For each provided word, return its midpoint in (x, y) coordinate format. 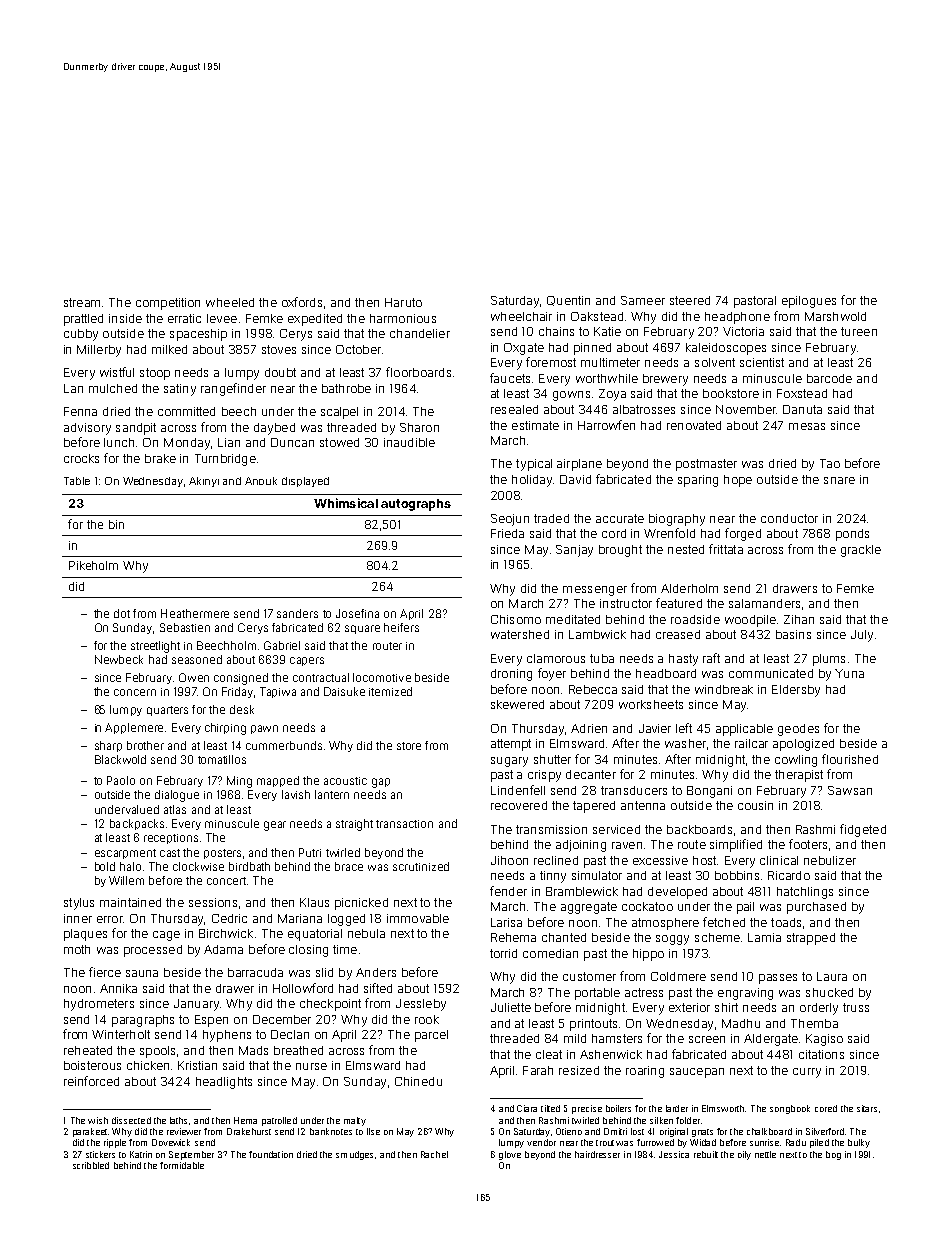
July (862, 636)
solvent (715, 362)
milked (169, 349)
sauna (142, 973)
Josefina (357, 613)
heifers (401, 627)
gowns (571, 396)
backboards (699, 829)
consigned (241, 679)
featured (679, 603)
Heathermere (195, 613)
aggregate (589, 908)
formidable (182, 1165)
